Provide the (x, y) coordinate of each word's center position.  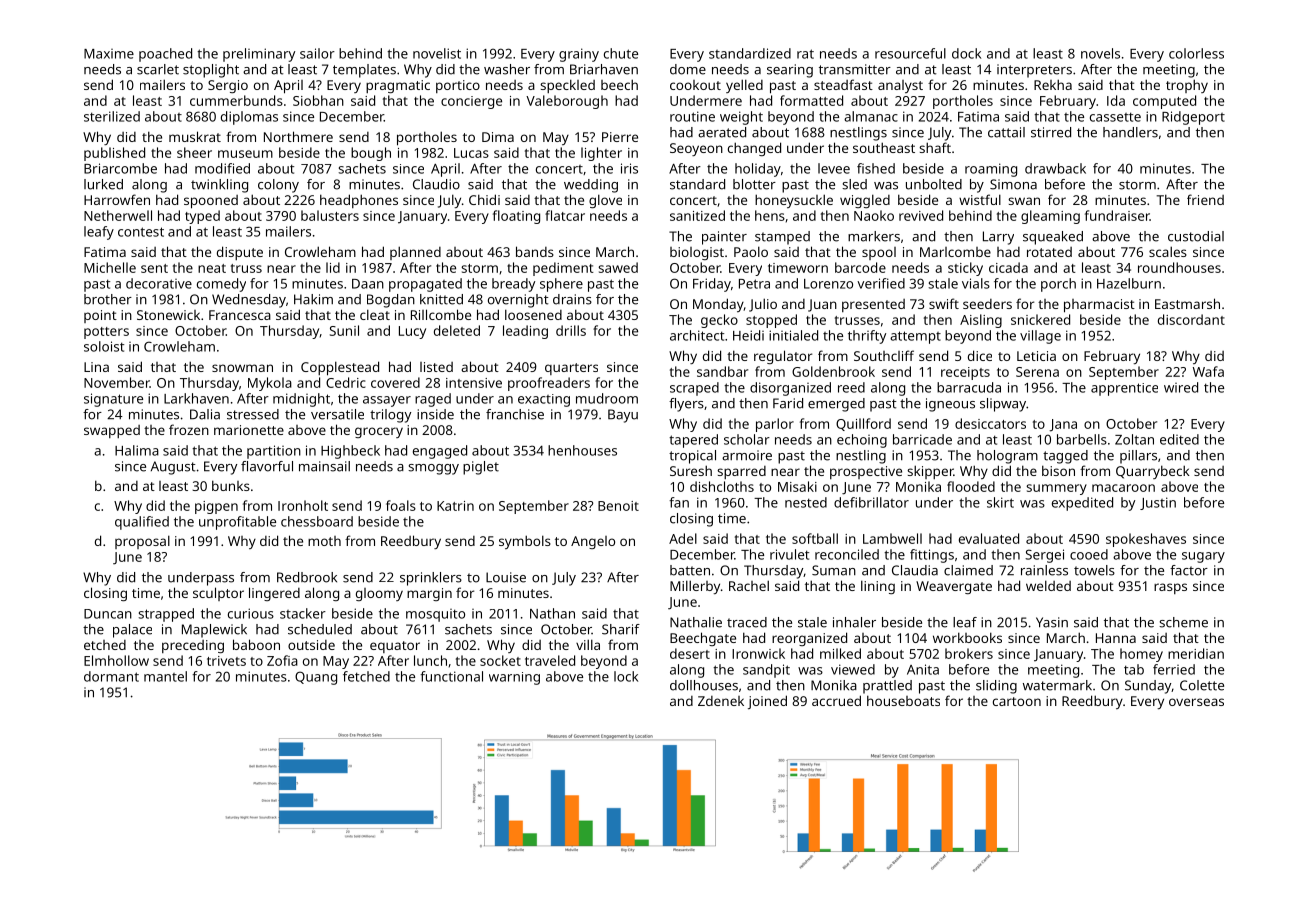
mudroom (607, 398)
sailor (317, 53)
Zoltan (1134, 439)
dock (966, 53)
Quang (316, 678)
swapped (112, 431)
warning (514, 678)
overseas (1196, 702)
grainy (579, 55)
